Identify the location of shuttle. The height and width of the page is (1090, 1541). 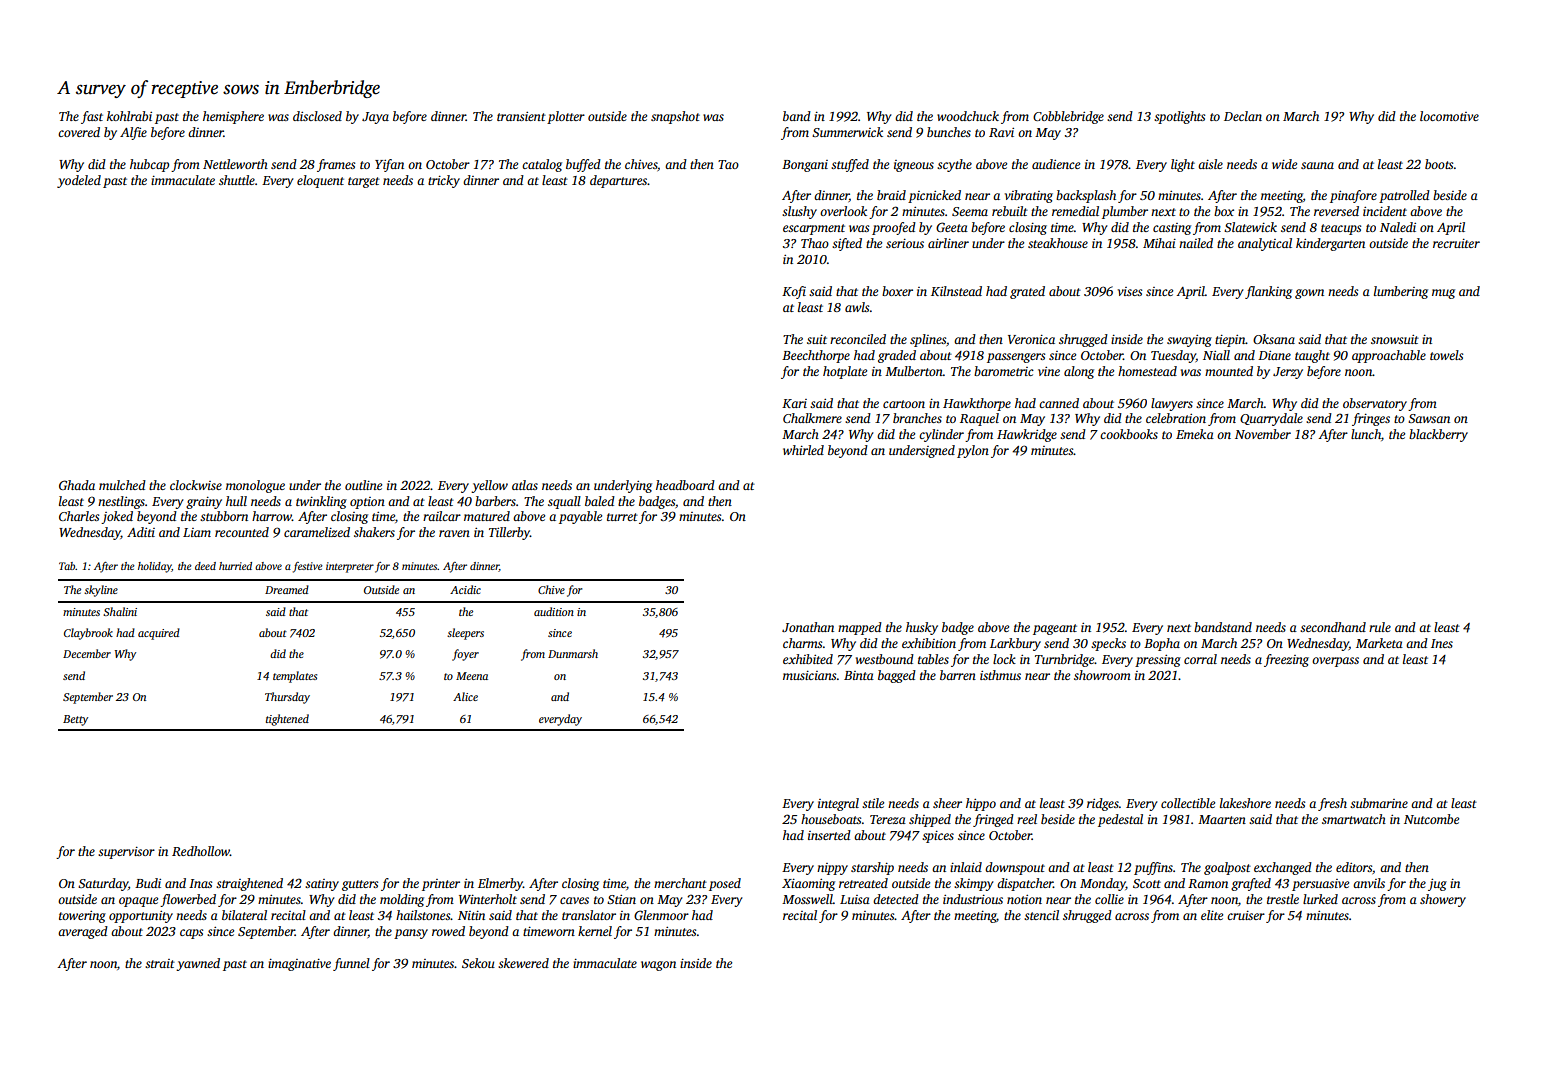
(237, 180).
